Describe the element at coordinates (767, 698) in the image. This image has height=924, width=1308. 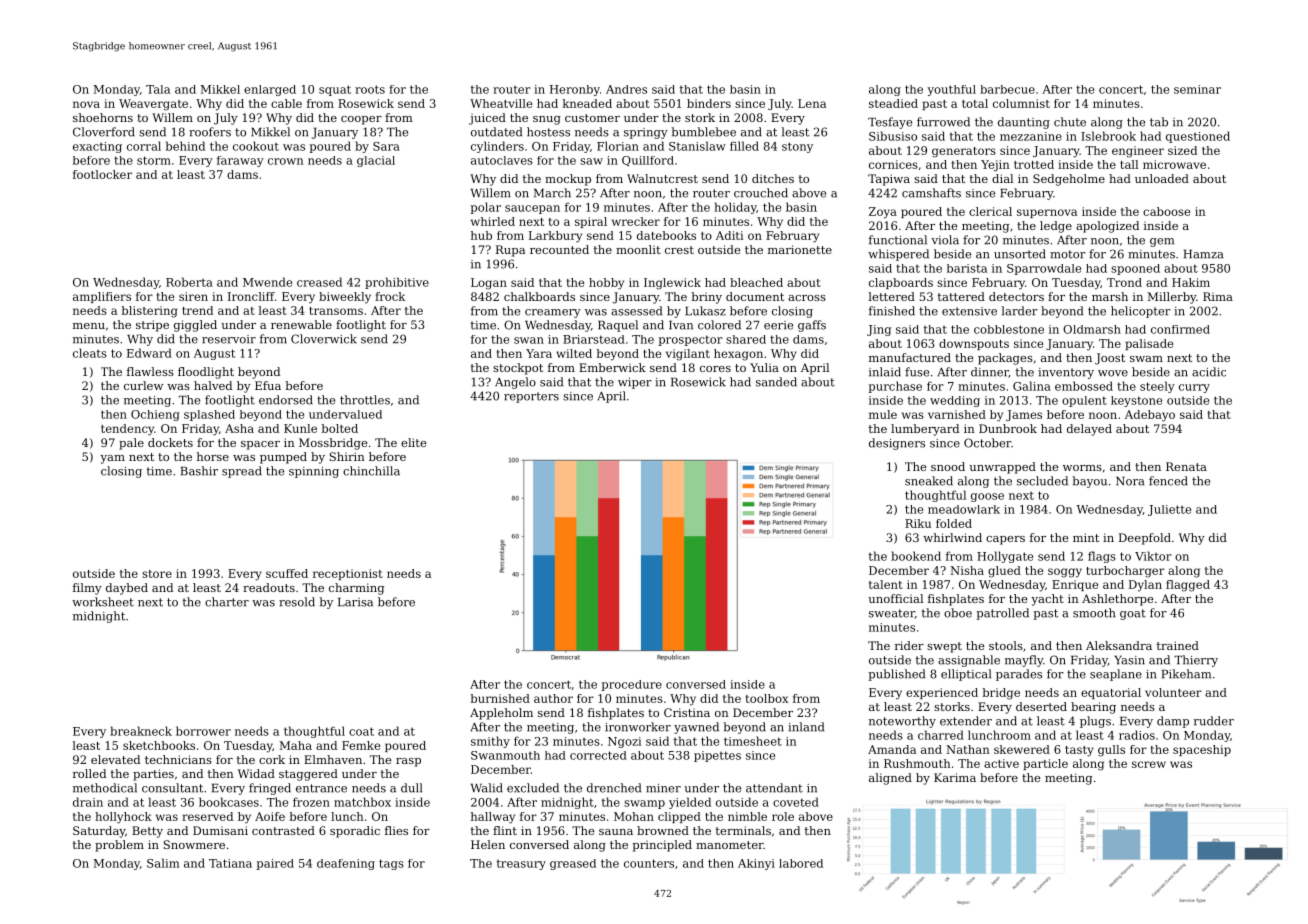
I see `toolbox` at that location.
